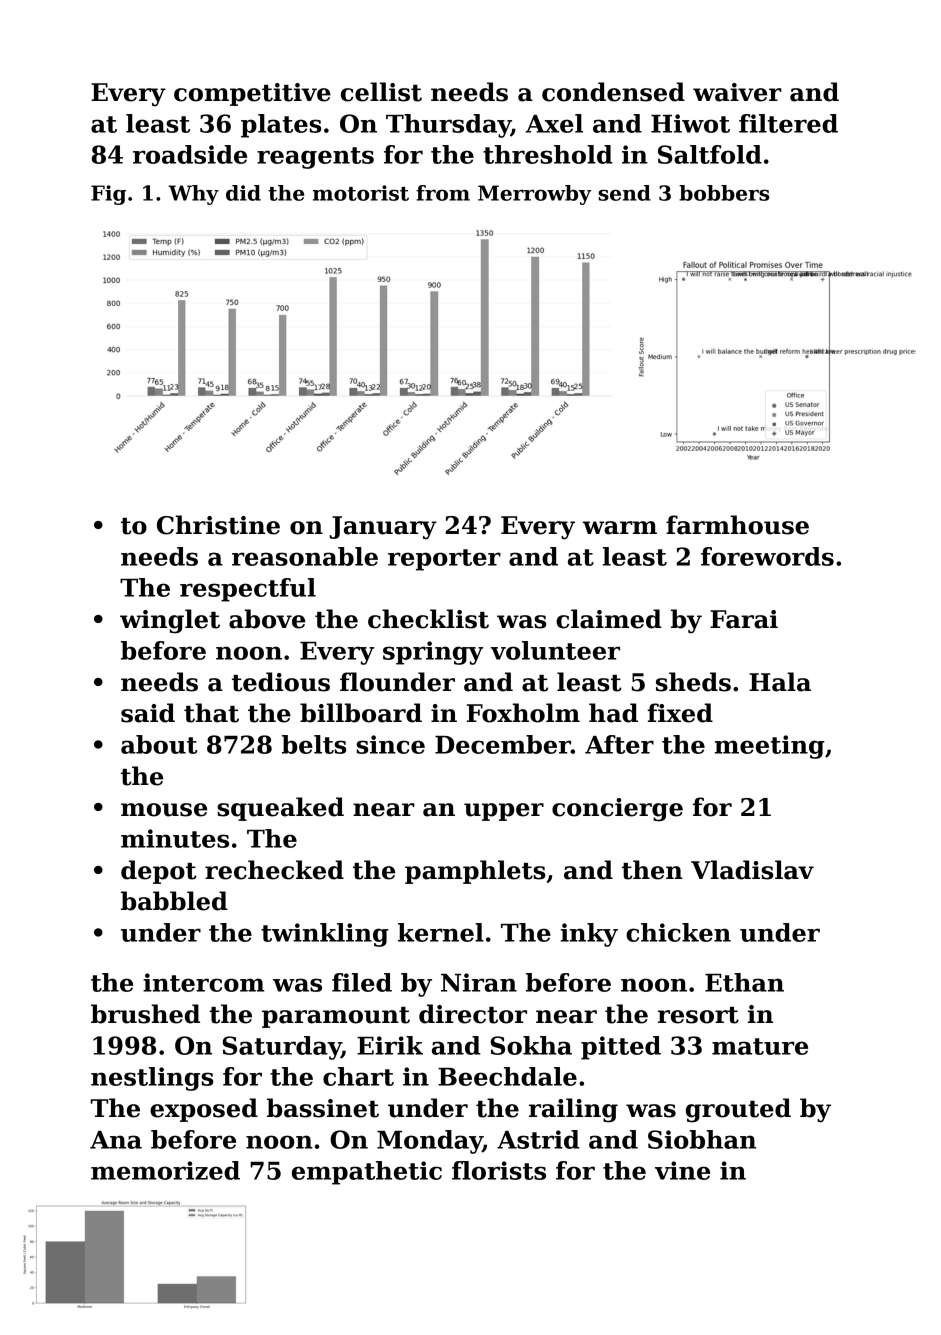 This screenshot has width=941, height=1335. Describe the element at coordinates (737, 525) in the screenshot. I see `farmhouse` at that location.
